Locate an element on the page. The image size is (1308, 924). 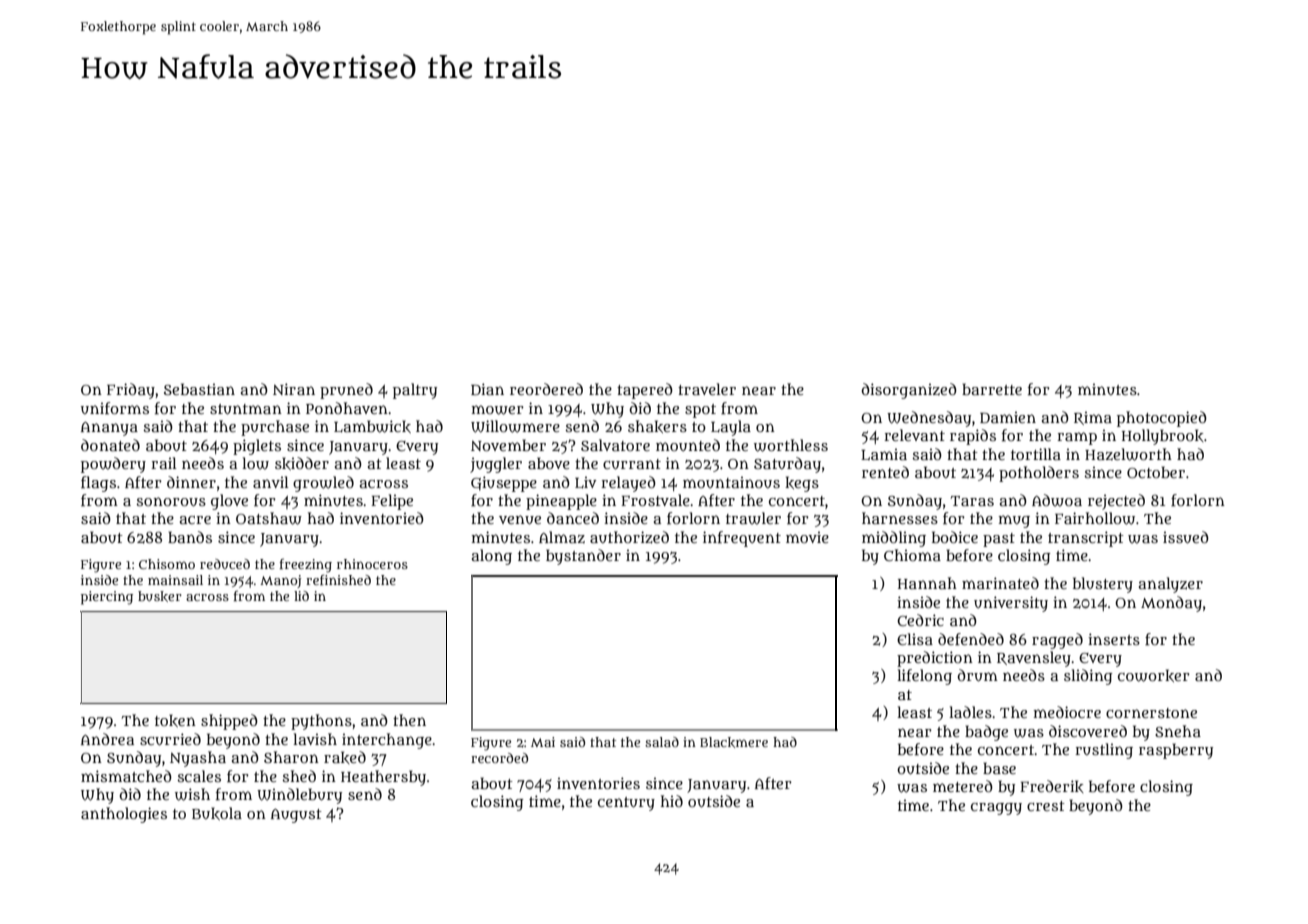
bystander is located at coordinates (583, 557).
